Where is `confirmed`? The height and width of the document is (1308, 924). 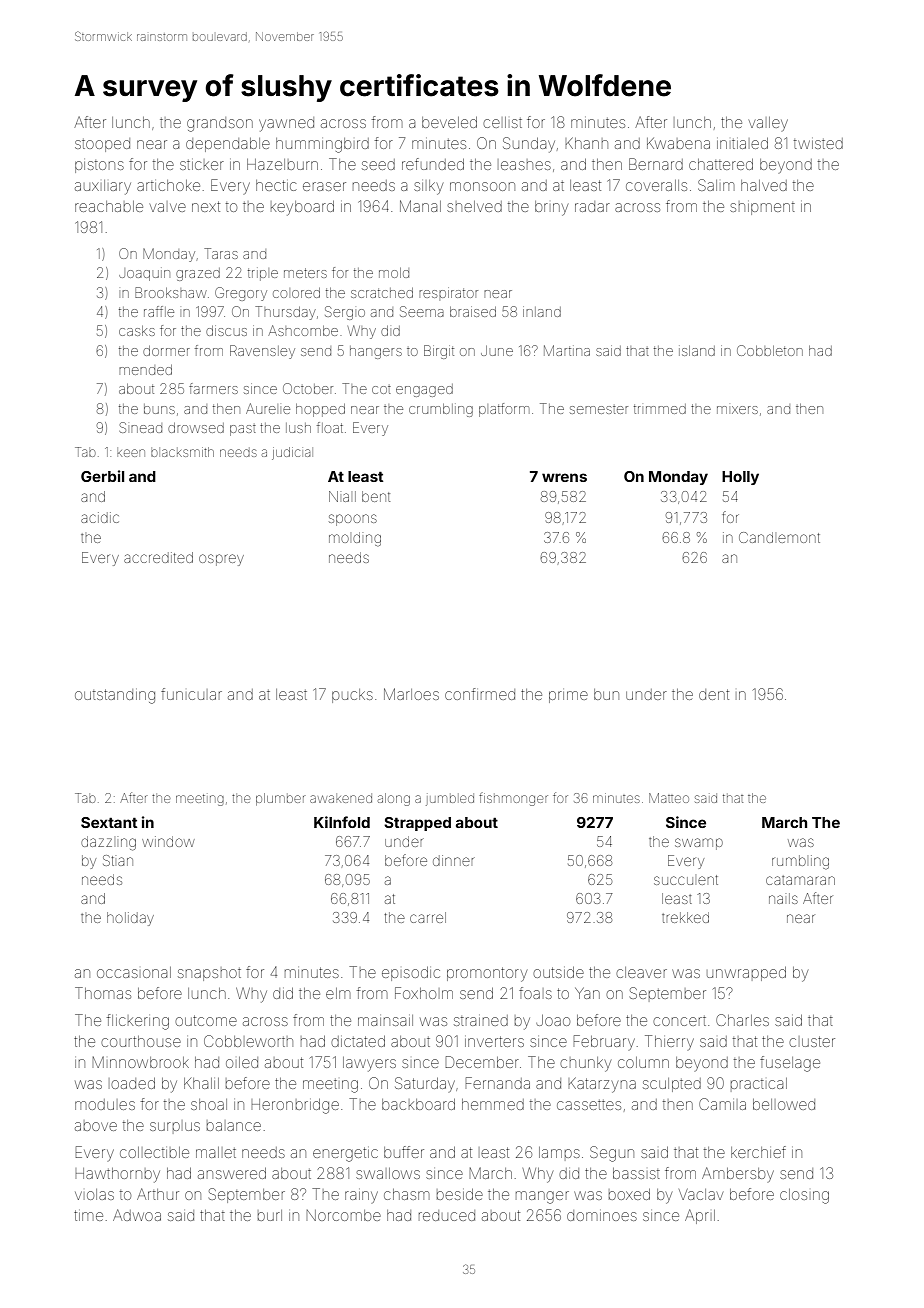
confirmed is located at coordinates (480, 694).
